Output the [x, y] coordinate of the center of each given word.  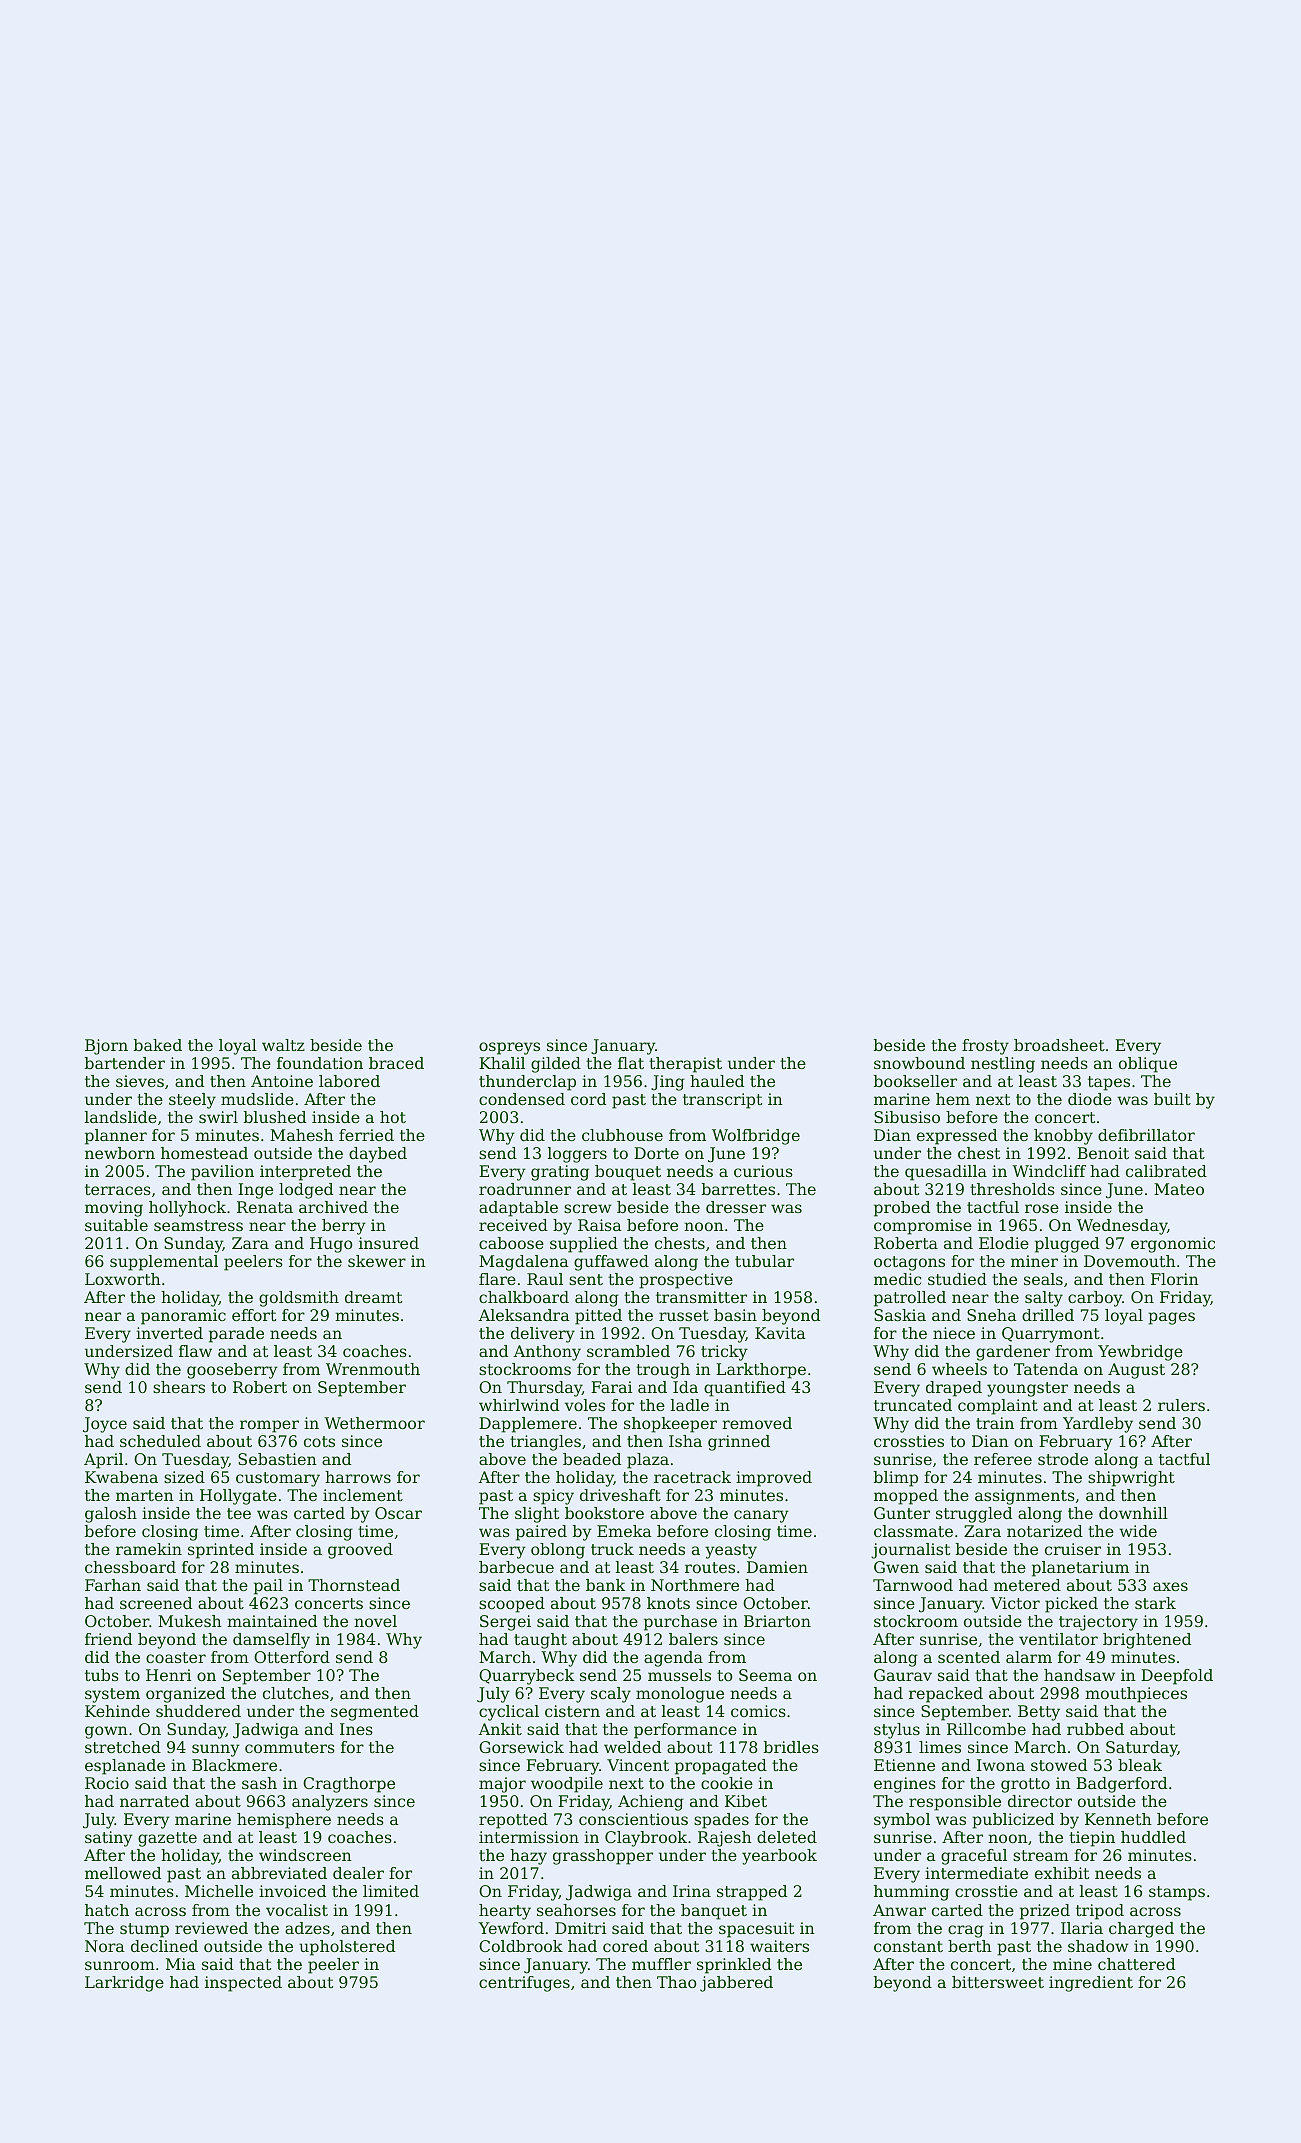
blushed [275, 1117]
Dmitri [580, 1928]
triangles [545, 1443]
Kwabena [121, 1477]
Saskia [900, 1315]
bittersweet [998, 1982]
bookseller [915, 1081]
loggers [577, 1155]
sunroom [120, 1965]
